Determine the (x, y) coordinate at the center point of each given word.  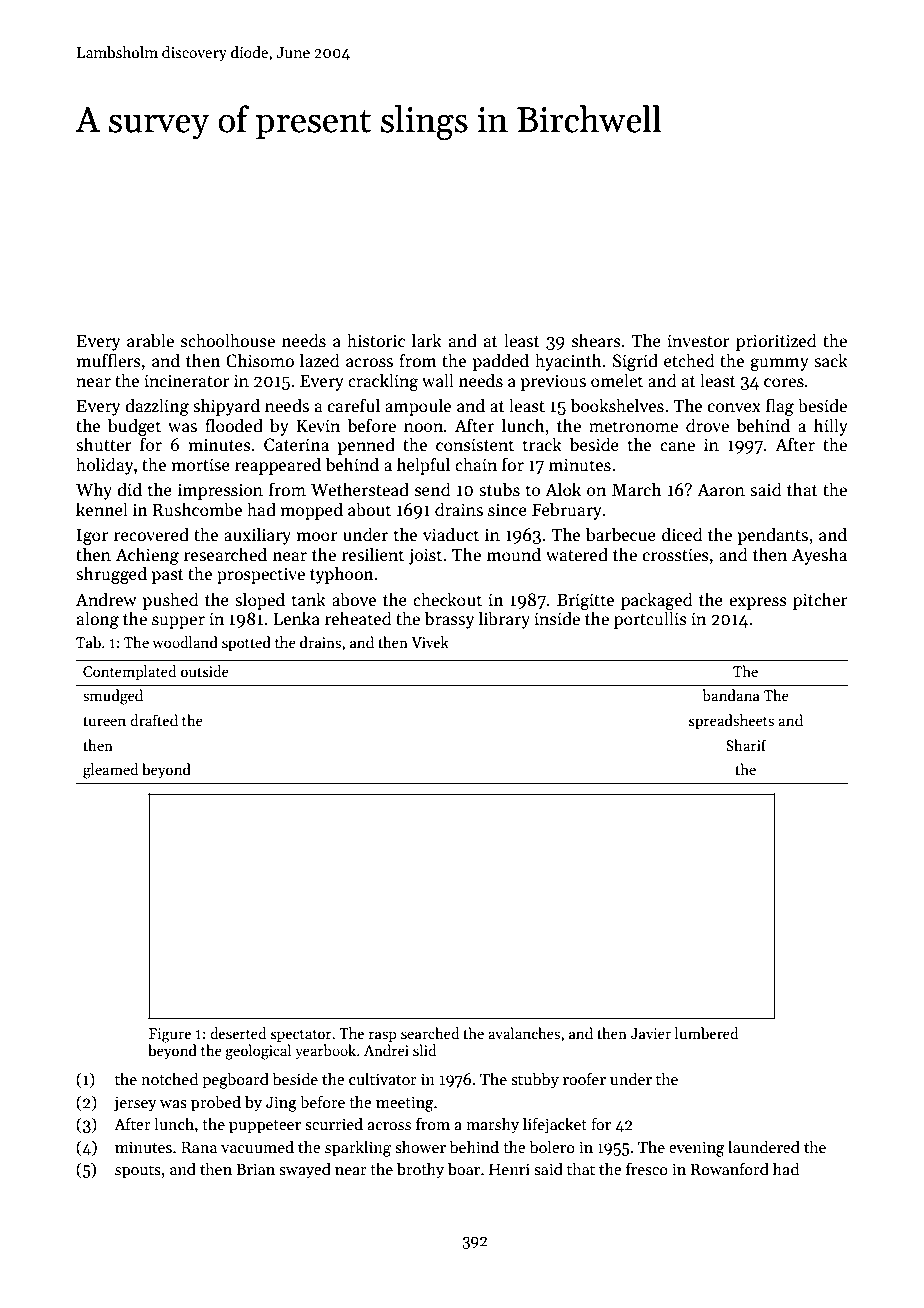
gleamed (110, 771)
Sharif (746, 745)
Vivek (430, 642)
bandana (731, 695)
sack (831, 360)
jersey (135, 1104)
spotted (246, 643)
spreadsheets (731, 721)
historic (376, 340)
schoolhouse (228, 340)
